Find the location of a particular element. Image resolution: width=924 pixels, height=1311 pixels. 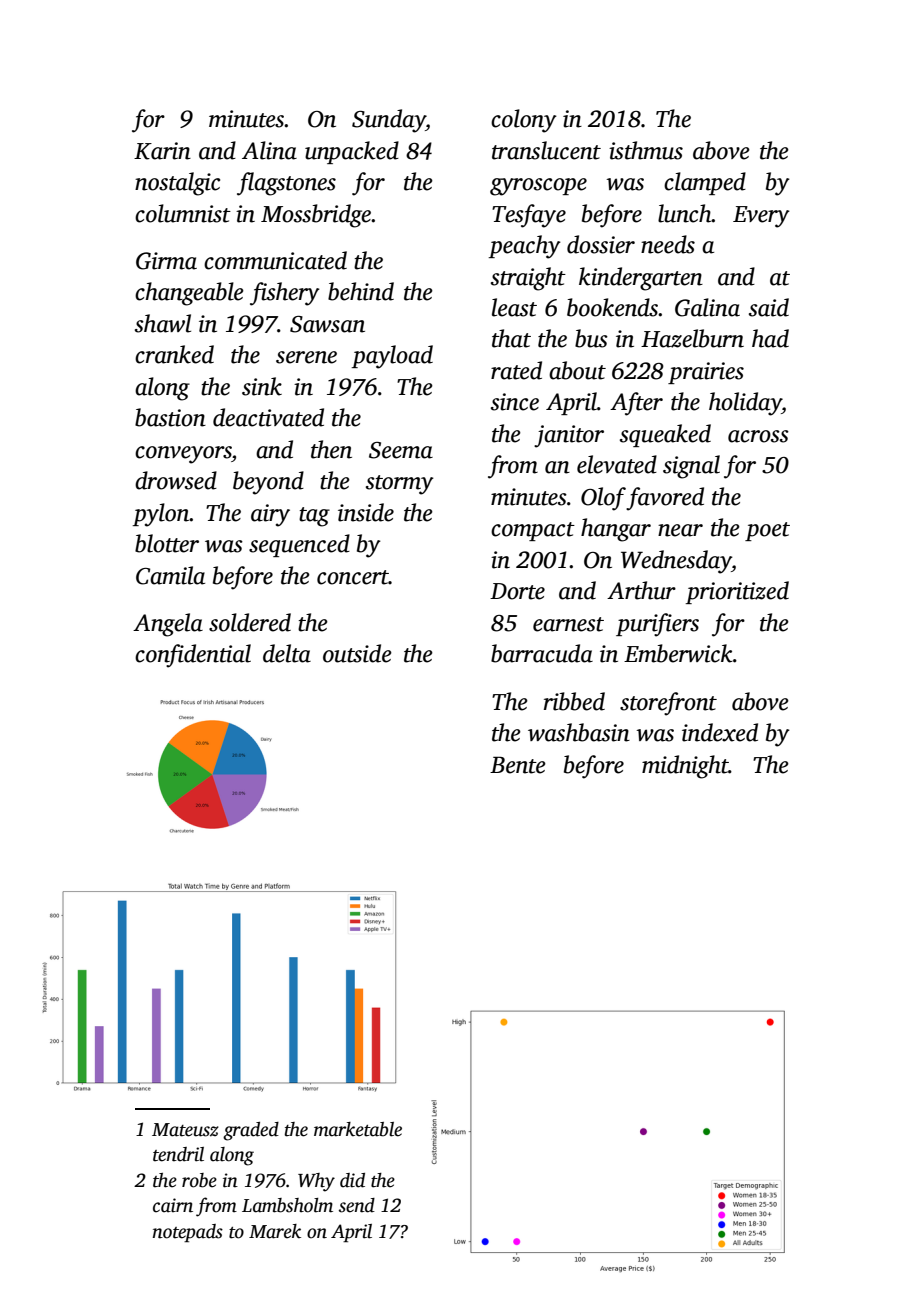

stormy is located at coordinates (400, 485).
